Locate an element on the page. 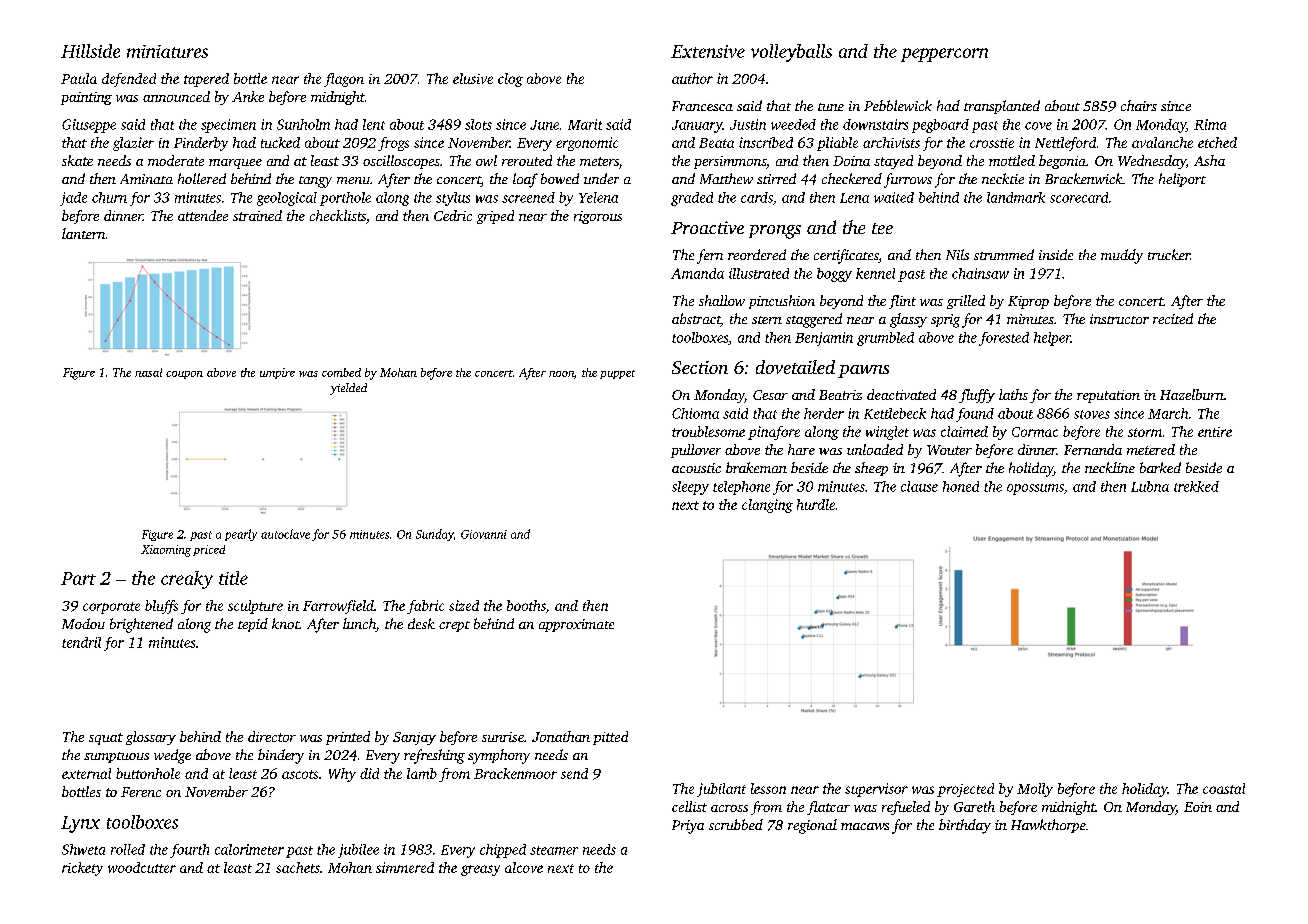 This page has height=924, width=1308. flagon is located at coordinates (344, 80).
